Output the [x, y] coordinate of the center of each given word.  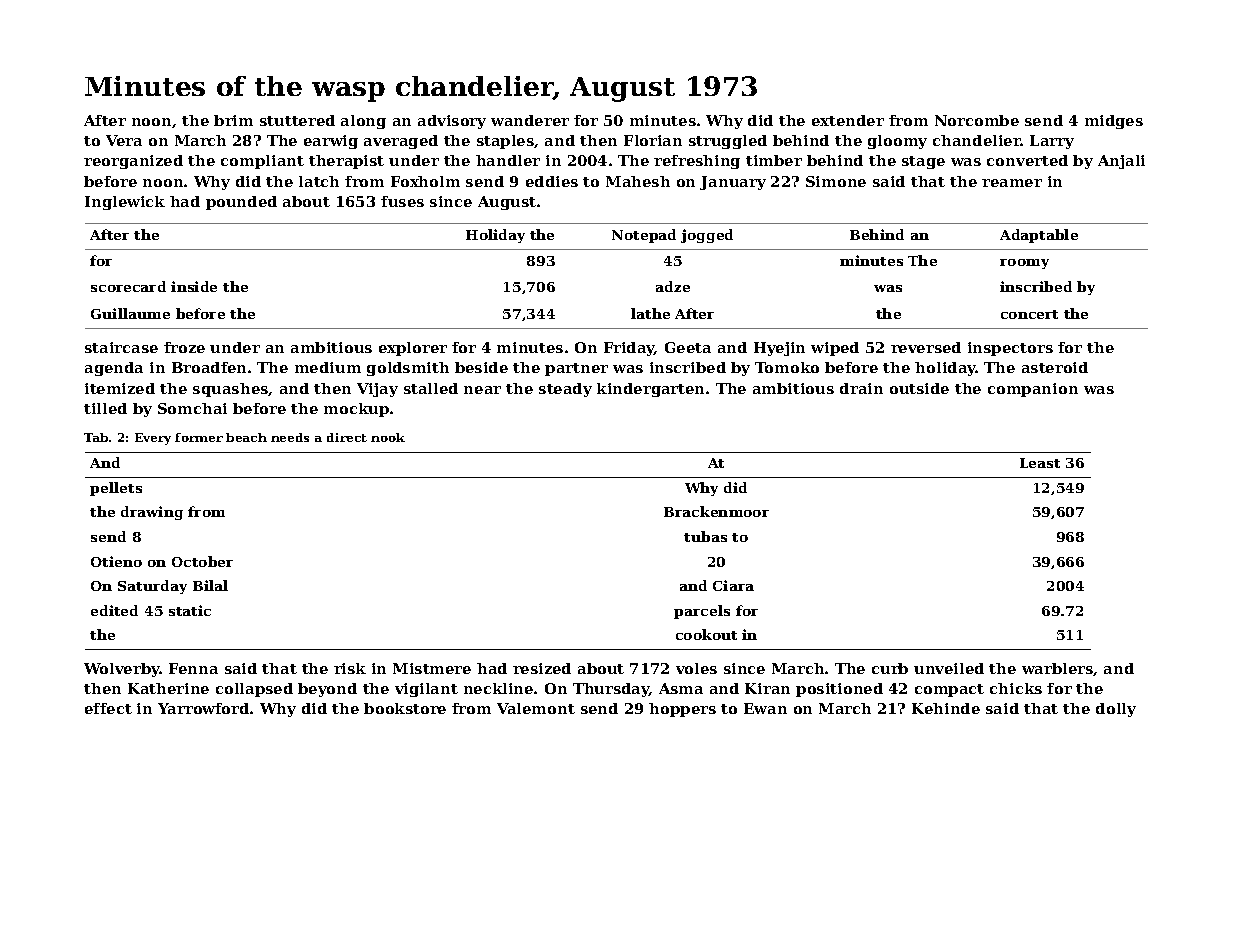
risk [350, 668]
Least [1040, 463]
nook [388, 437]
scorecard [128, 286]
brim [233, 120]
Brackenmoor [716, 511]
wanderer [530, 120]
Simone [836, 181]
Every [153, 439]
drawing [152, 513]
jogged [707, 236]
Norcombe [977, 120]
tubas [705, 536]
